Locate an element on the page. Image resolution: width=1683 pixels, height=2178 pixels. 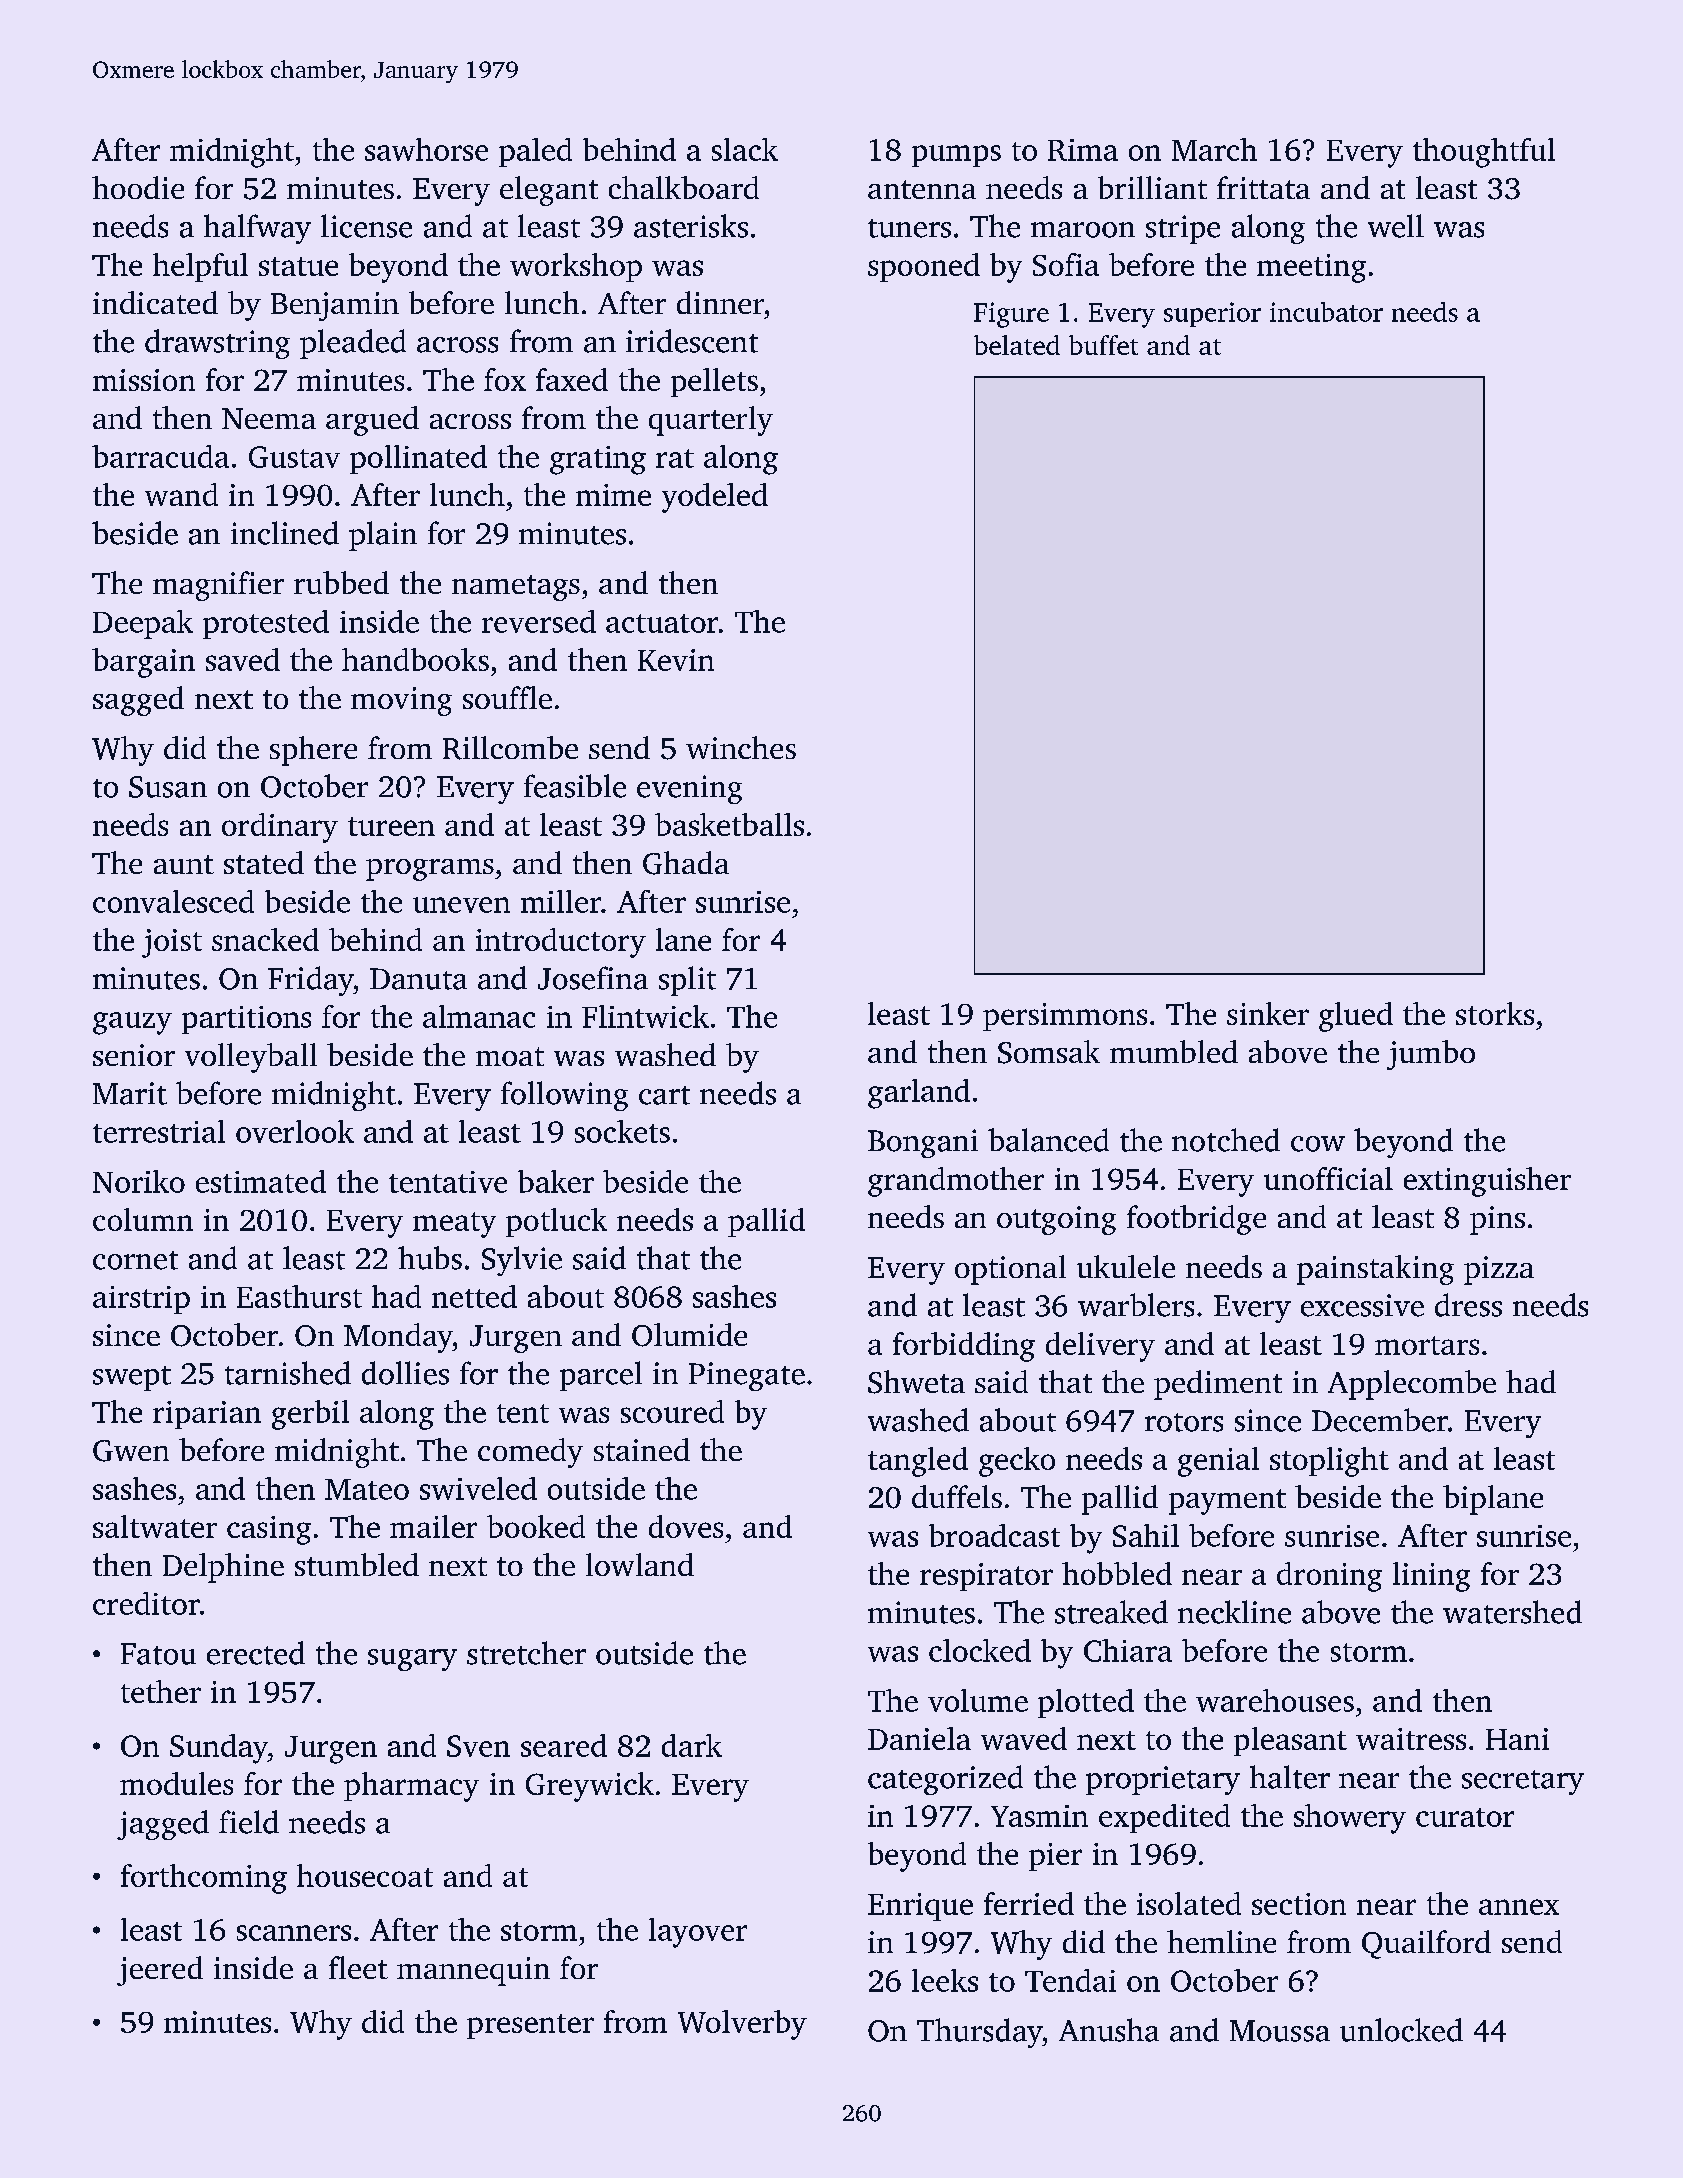
categorized is located at coordinates (945, 1780).
